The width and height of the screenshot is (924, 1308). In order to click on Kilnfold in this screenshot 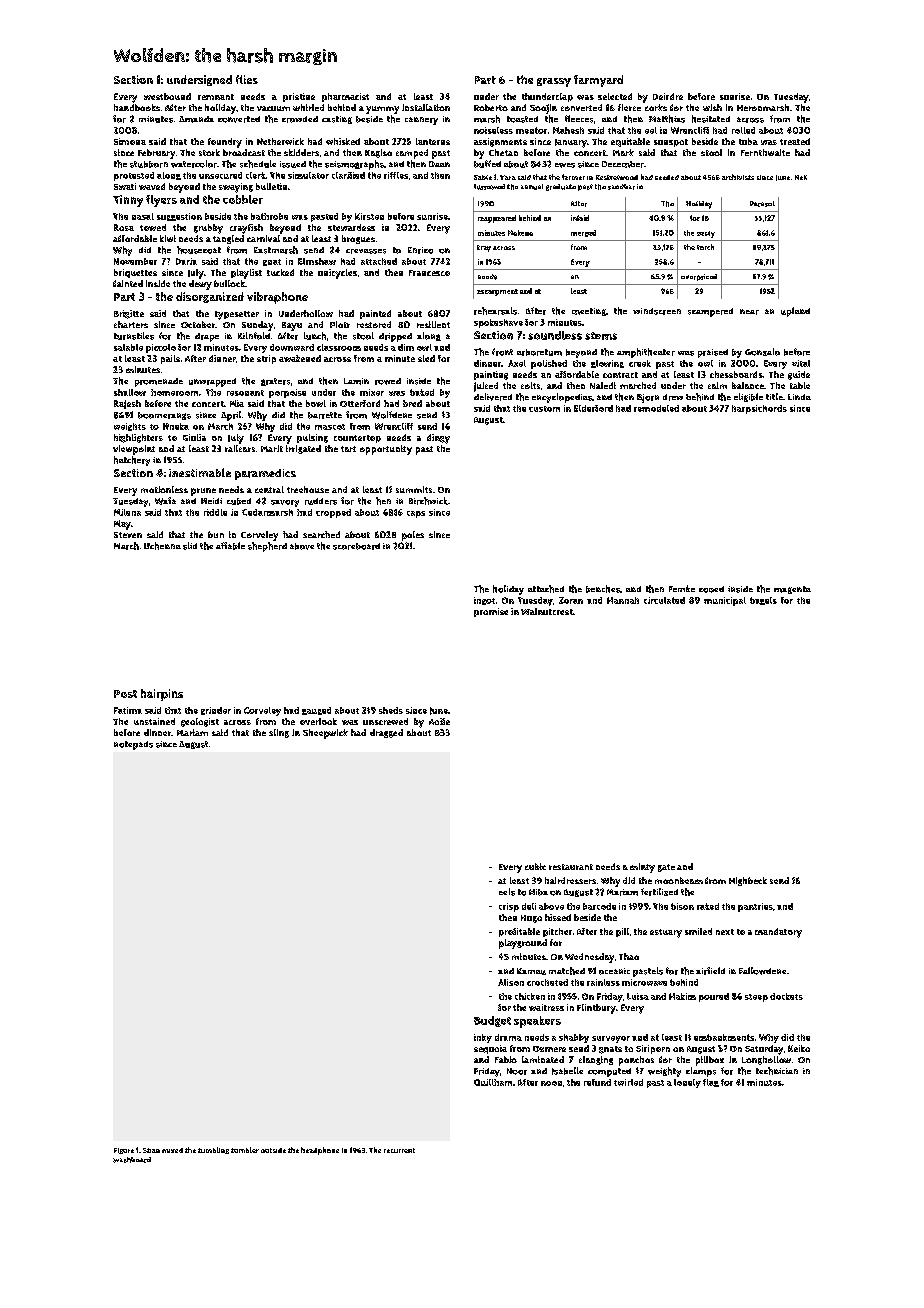, I will do `click(254, 336)`.
